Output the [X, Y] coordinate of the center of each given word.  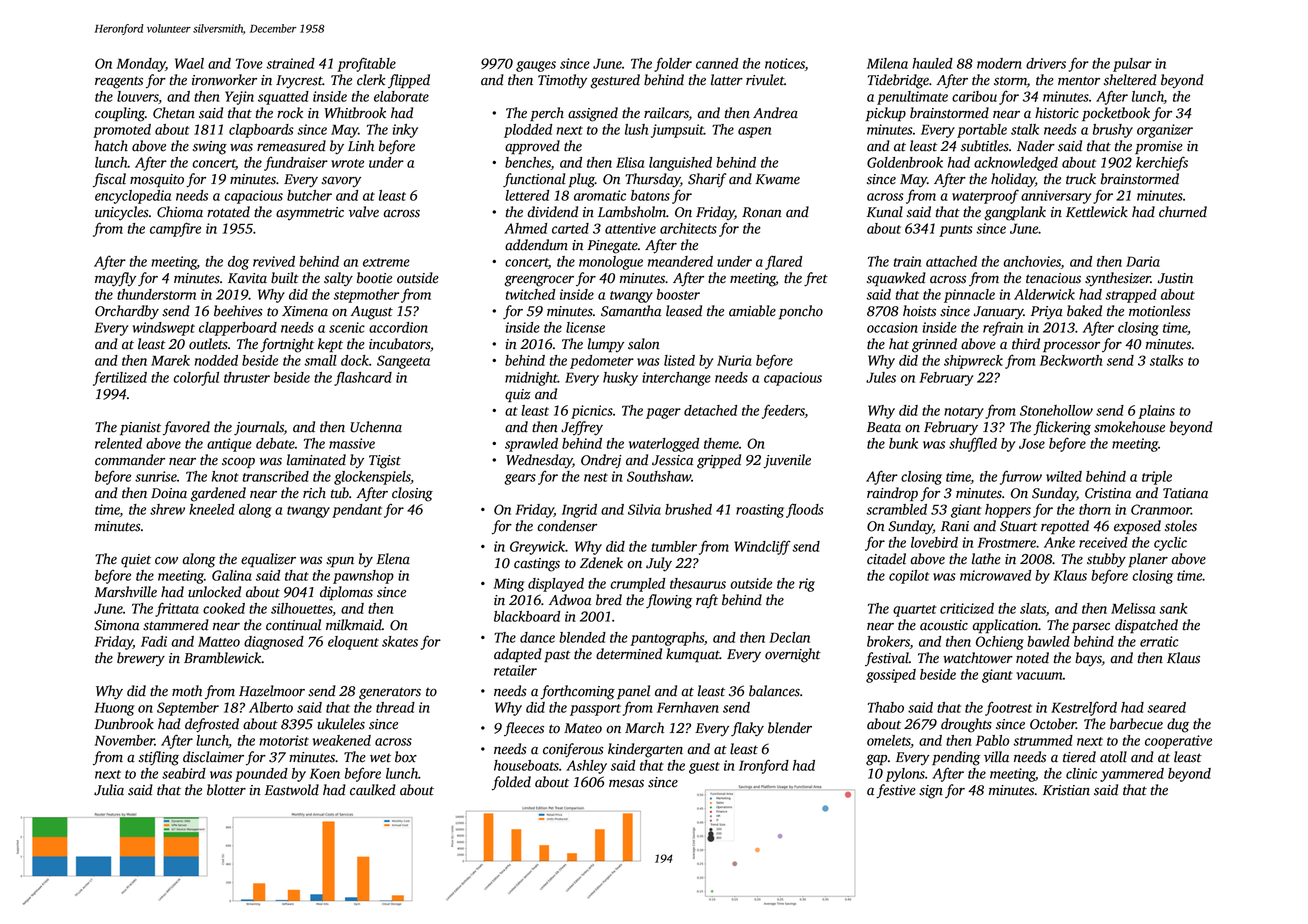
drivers [1046, 63]
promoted [122, 131]
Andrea [775, 113]
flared [783, 262]
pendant [357, 511]
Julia [109, 790]
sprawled [531, 445]
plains [1156, 412]
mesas [626, 783]
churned [1183, 212]
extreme [386, 262]
